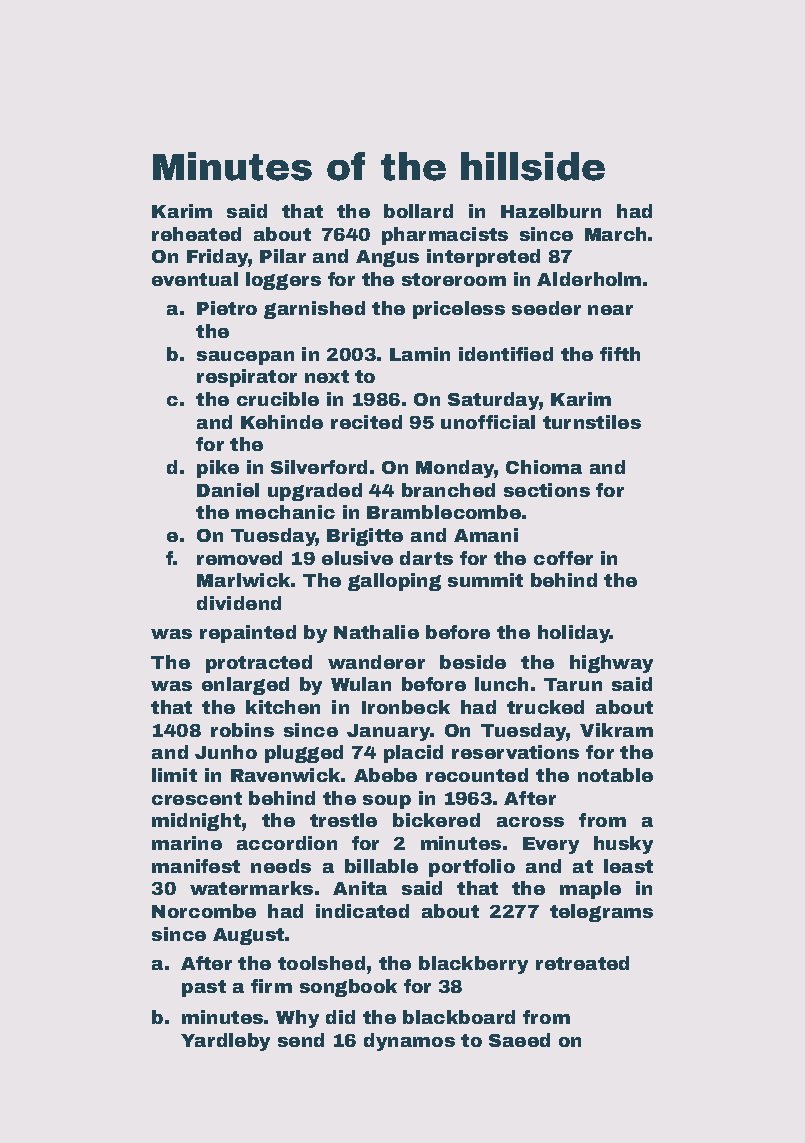  Describe the element at coordinates (420, 354) in the screenshot. I see `Lamin` at that location.
